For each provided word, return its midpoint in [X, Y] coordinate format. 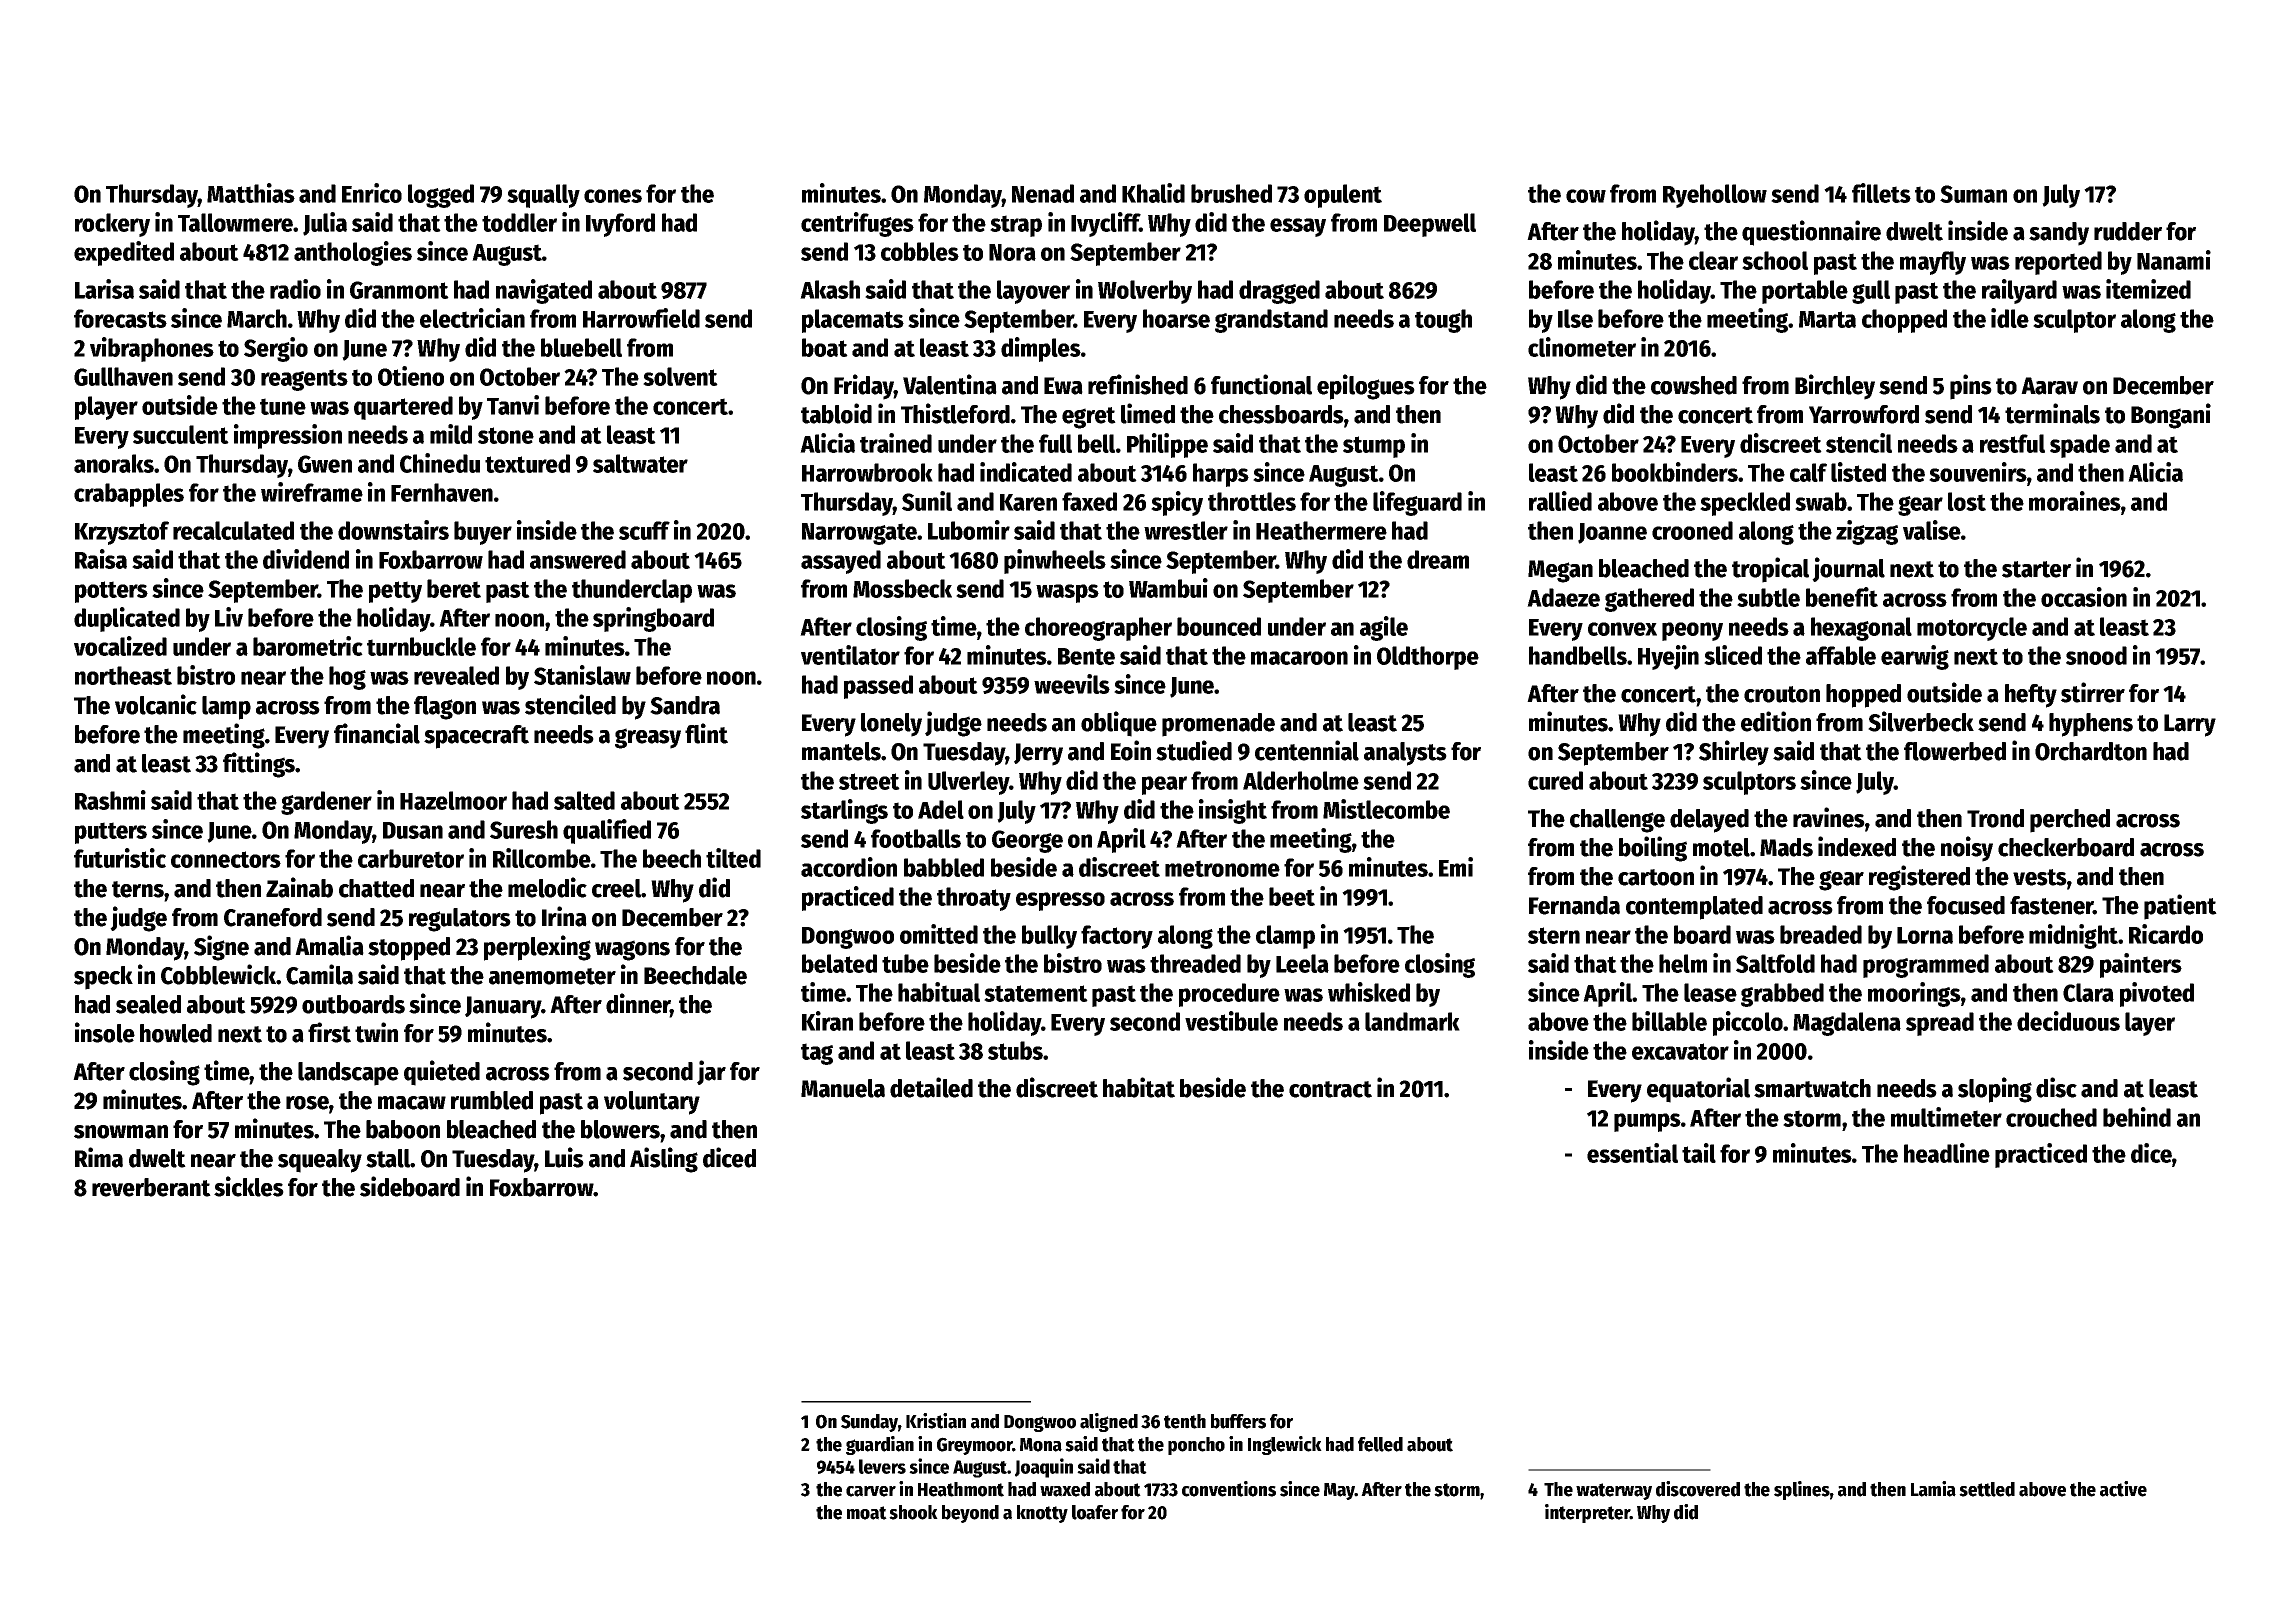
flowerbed [1955, 751]
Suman [1973, 194]
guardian [880, 1445]
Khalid [1153, 193]
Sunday [869, 1423]
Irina [564, 916]
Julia [325, 224]
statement [1036, 993]
